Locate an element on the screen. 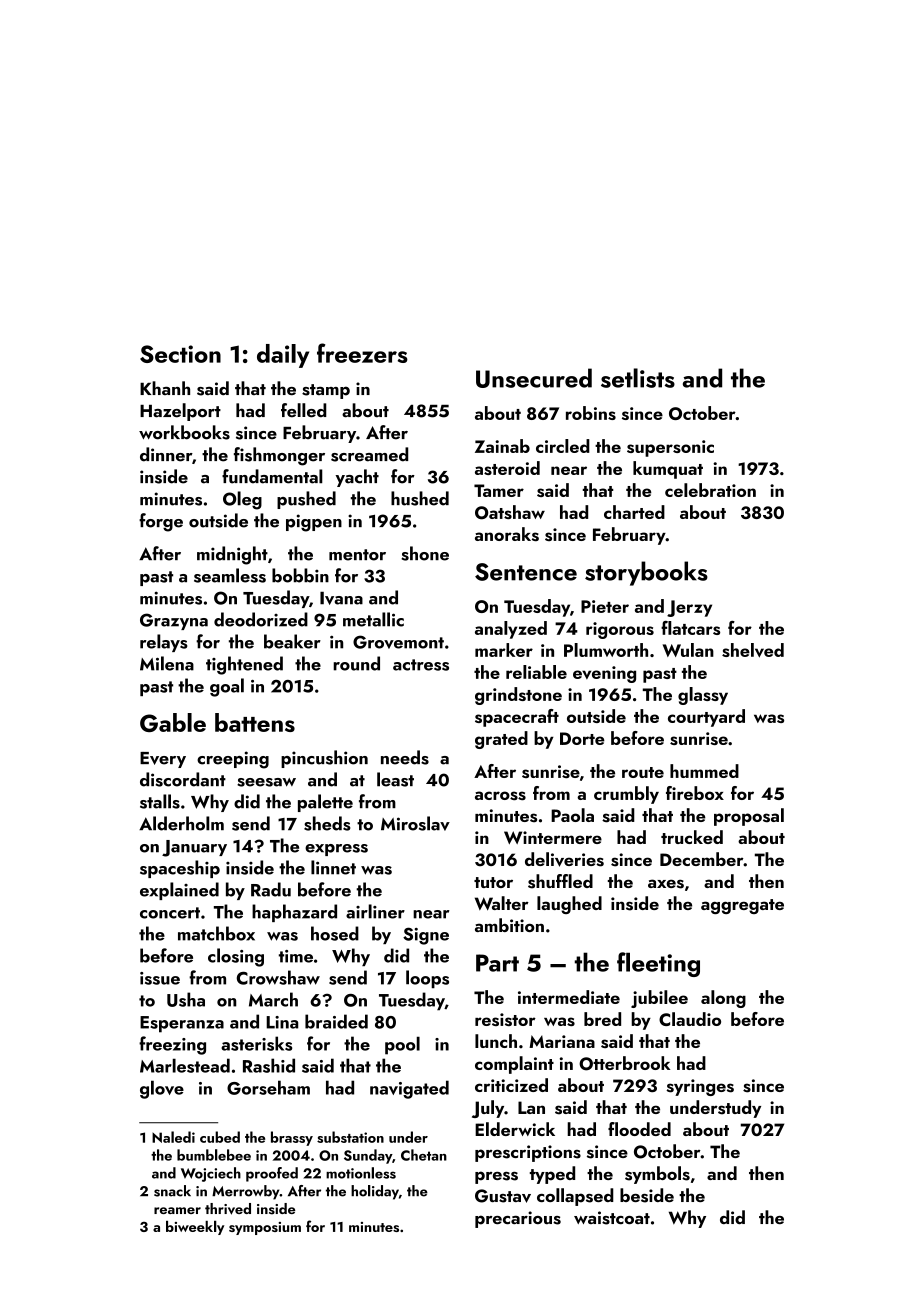  hushed is located at coordinates (420, 498).
